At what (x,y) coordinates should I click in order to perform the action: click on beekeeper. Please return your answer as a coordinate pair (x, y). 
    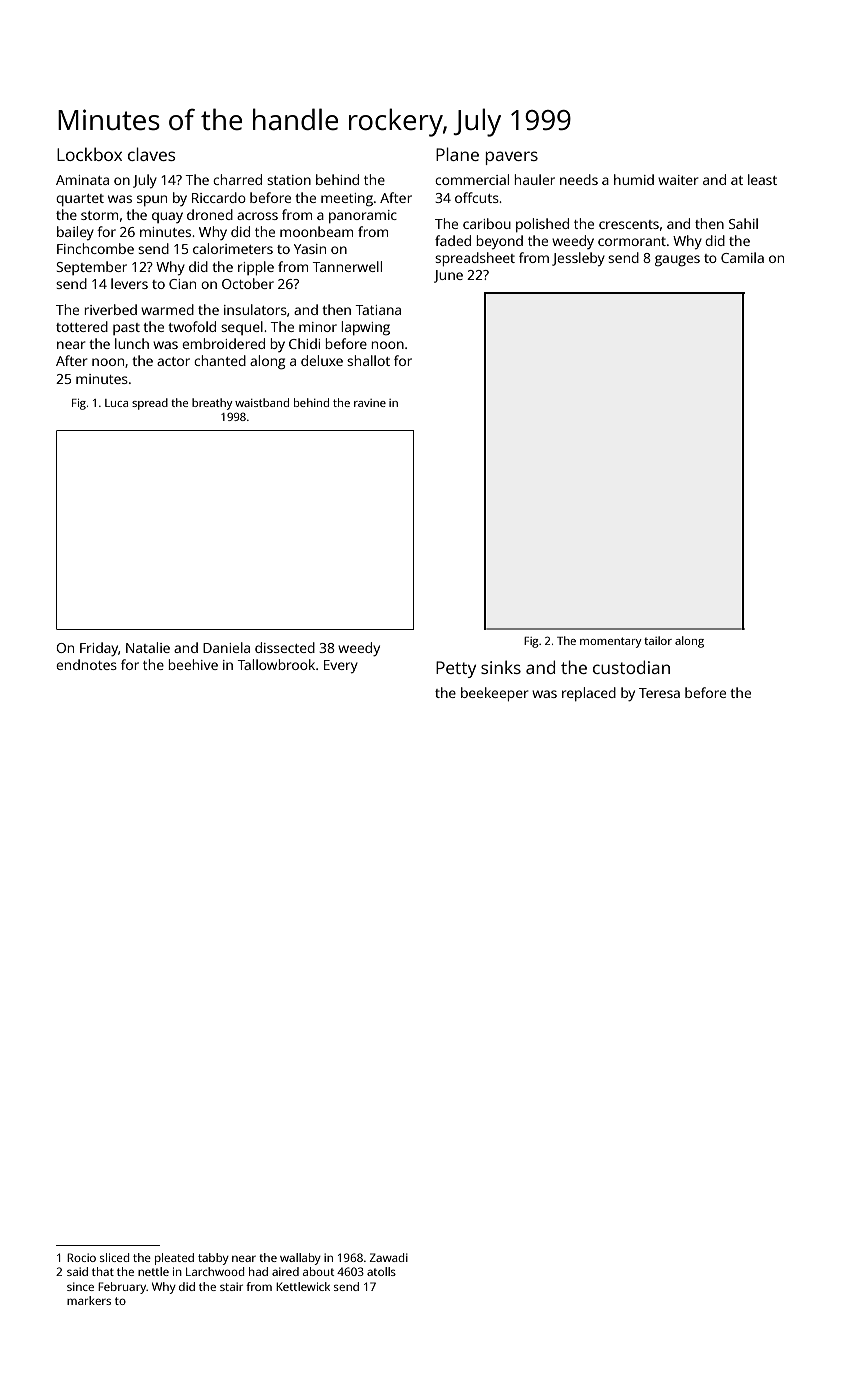
    Looking at the image, I should click on (494, 694).
